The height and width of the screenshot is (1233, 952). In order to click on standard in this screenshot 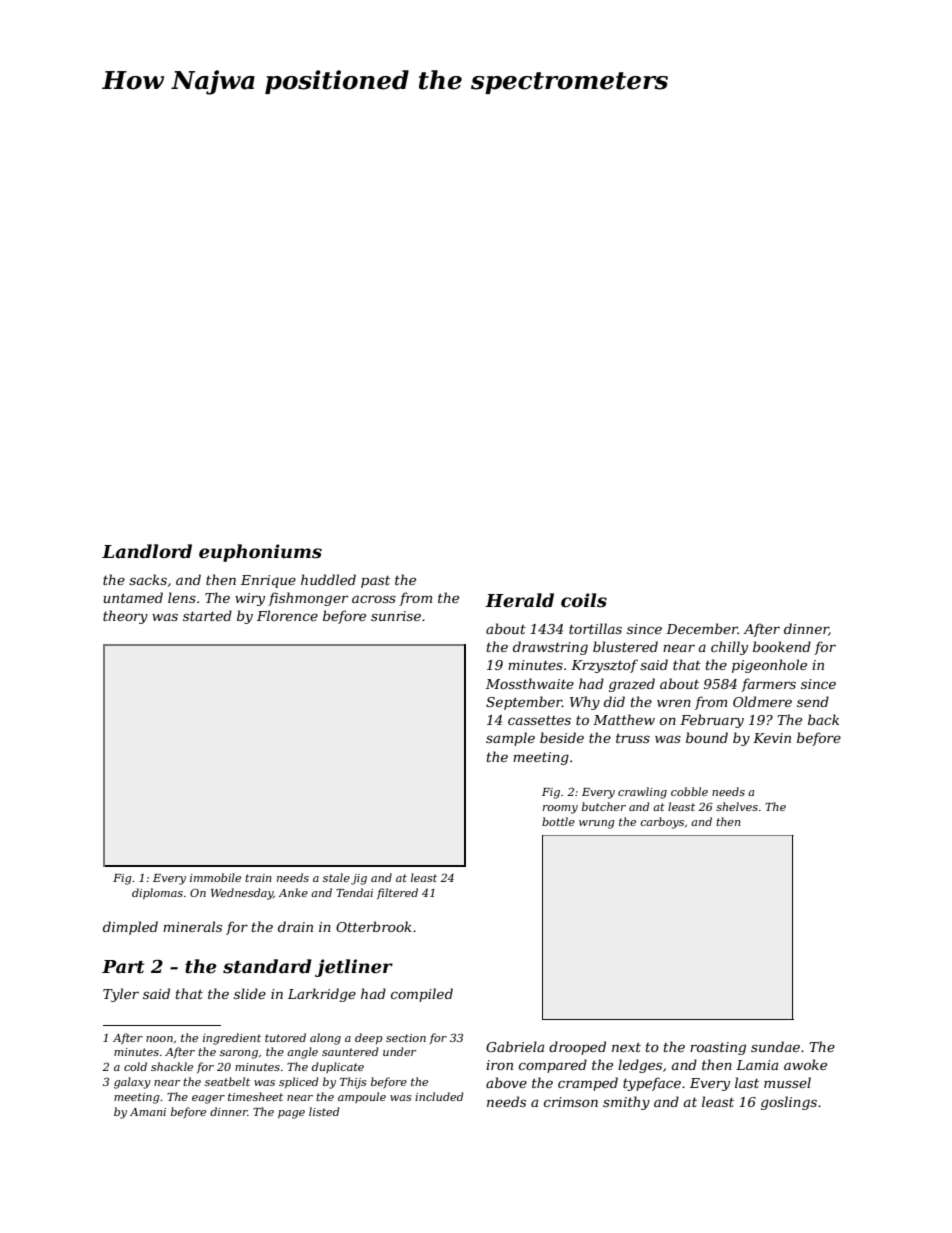, I will do `click(267, 966)`.
